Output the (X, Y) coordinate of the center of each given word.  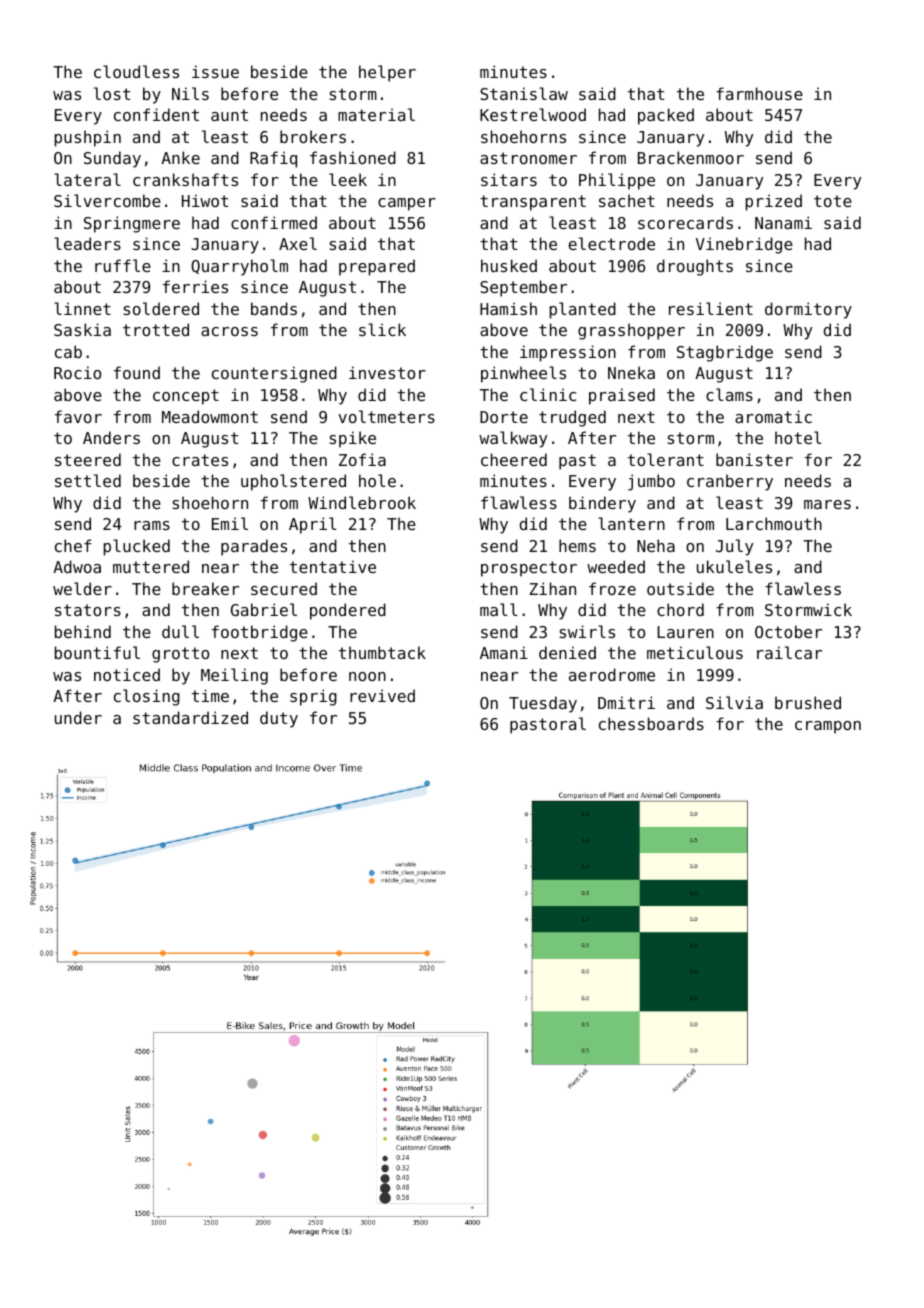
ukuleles (734, 566)
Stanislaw (524, 93)
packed (666, 116)
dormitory (808, 310)
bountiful (97, 652)
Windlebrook (362, 502)
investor (387, 372)
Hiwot (205, 200)
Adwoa (77, 566)
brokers (313, 136)
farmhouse (759, 93)
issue (215, 71)
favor (78, 416)
